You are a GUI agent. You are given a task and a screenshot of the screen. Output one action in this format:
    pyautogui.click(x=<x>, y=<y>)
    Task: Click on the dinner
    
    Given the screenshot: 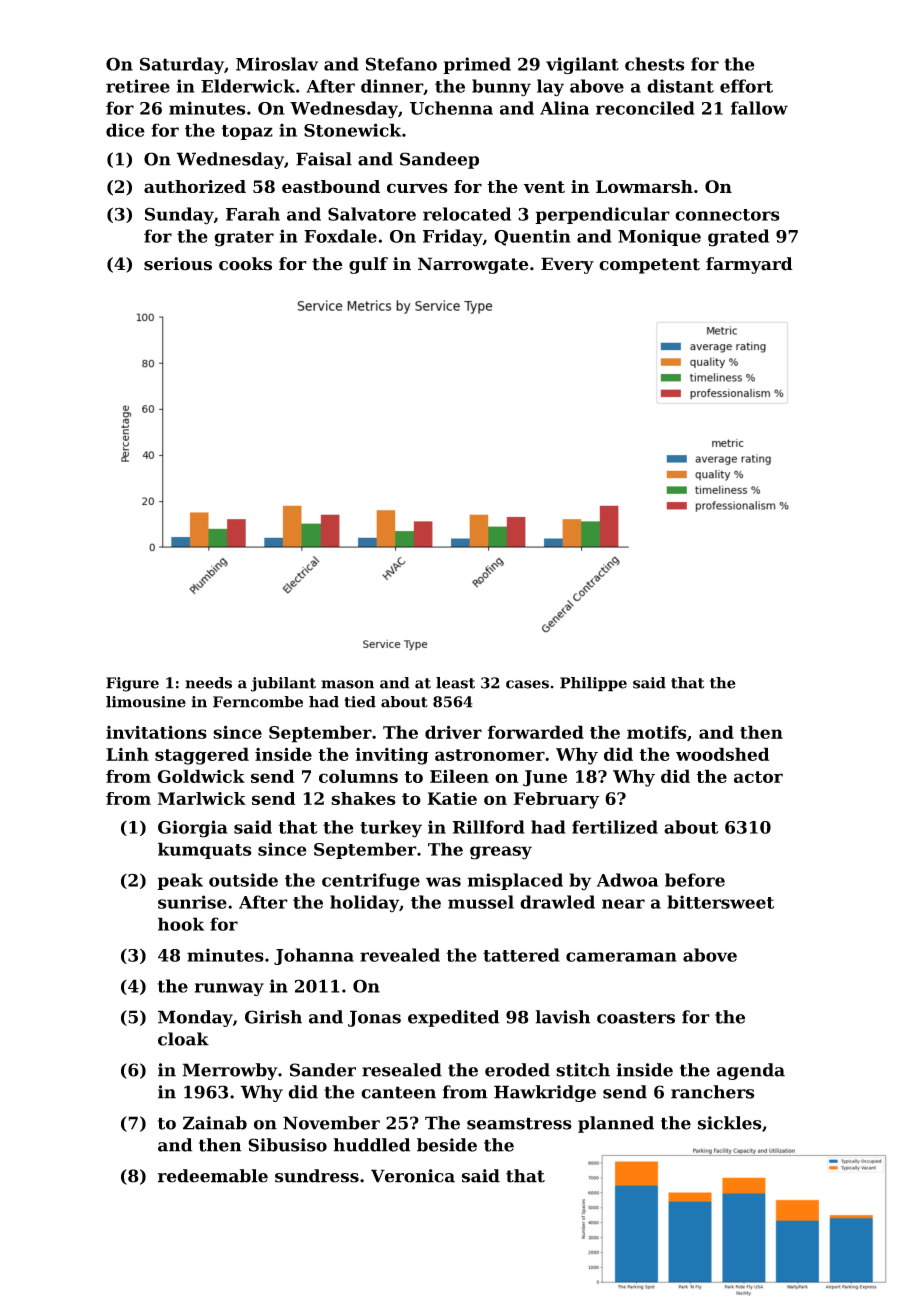 What is the action you would take?
    pyautogui.click(x=392, y=86)
